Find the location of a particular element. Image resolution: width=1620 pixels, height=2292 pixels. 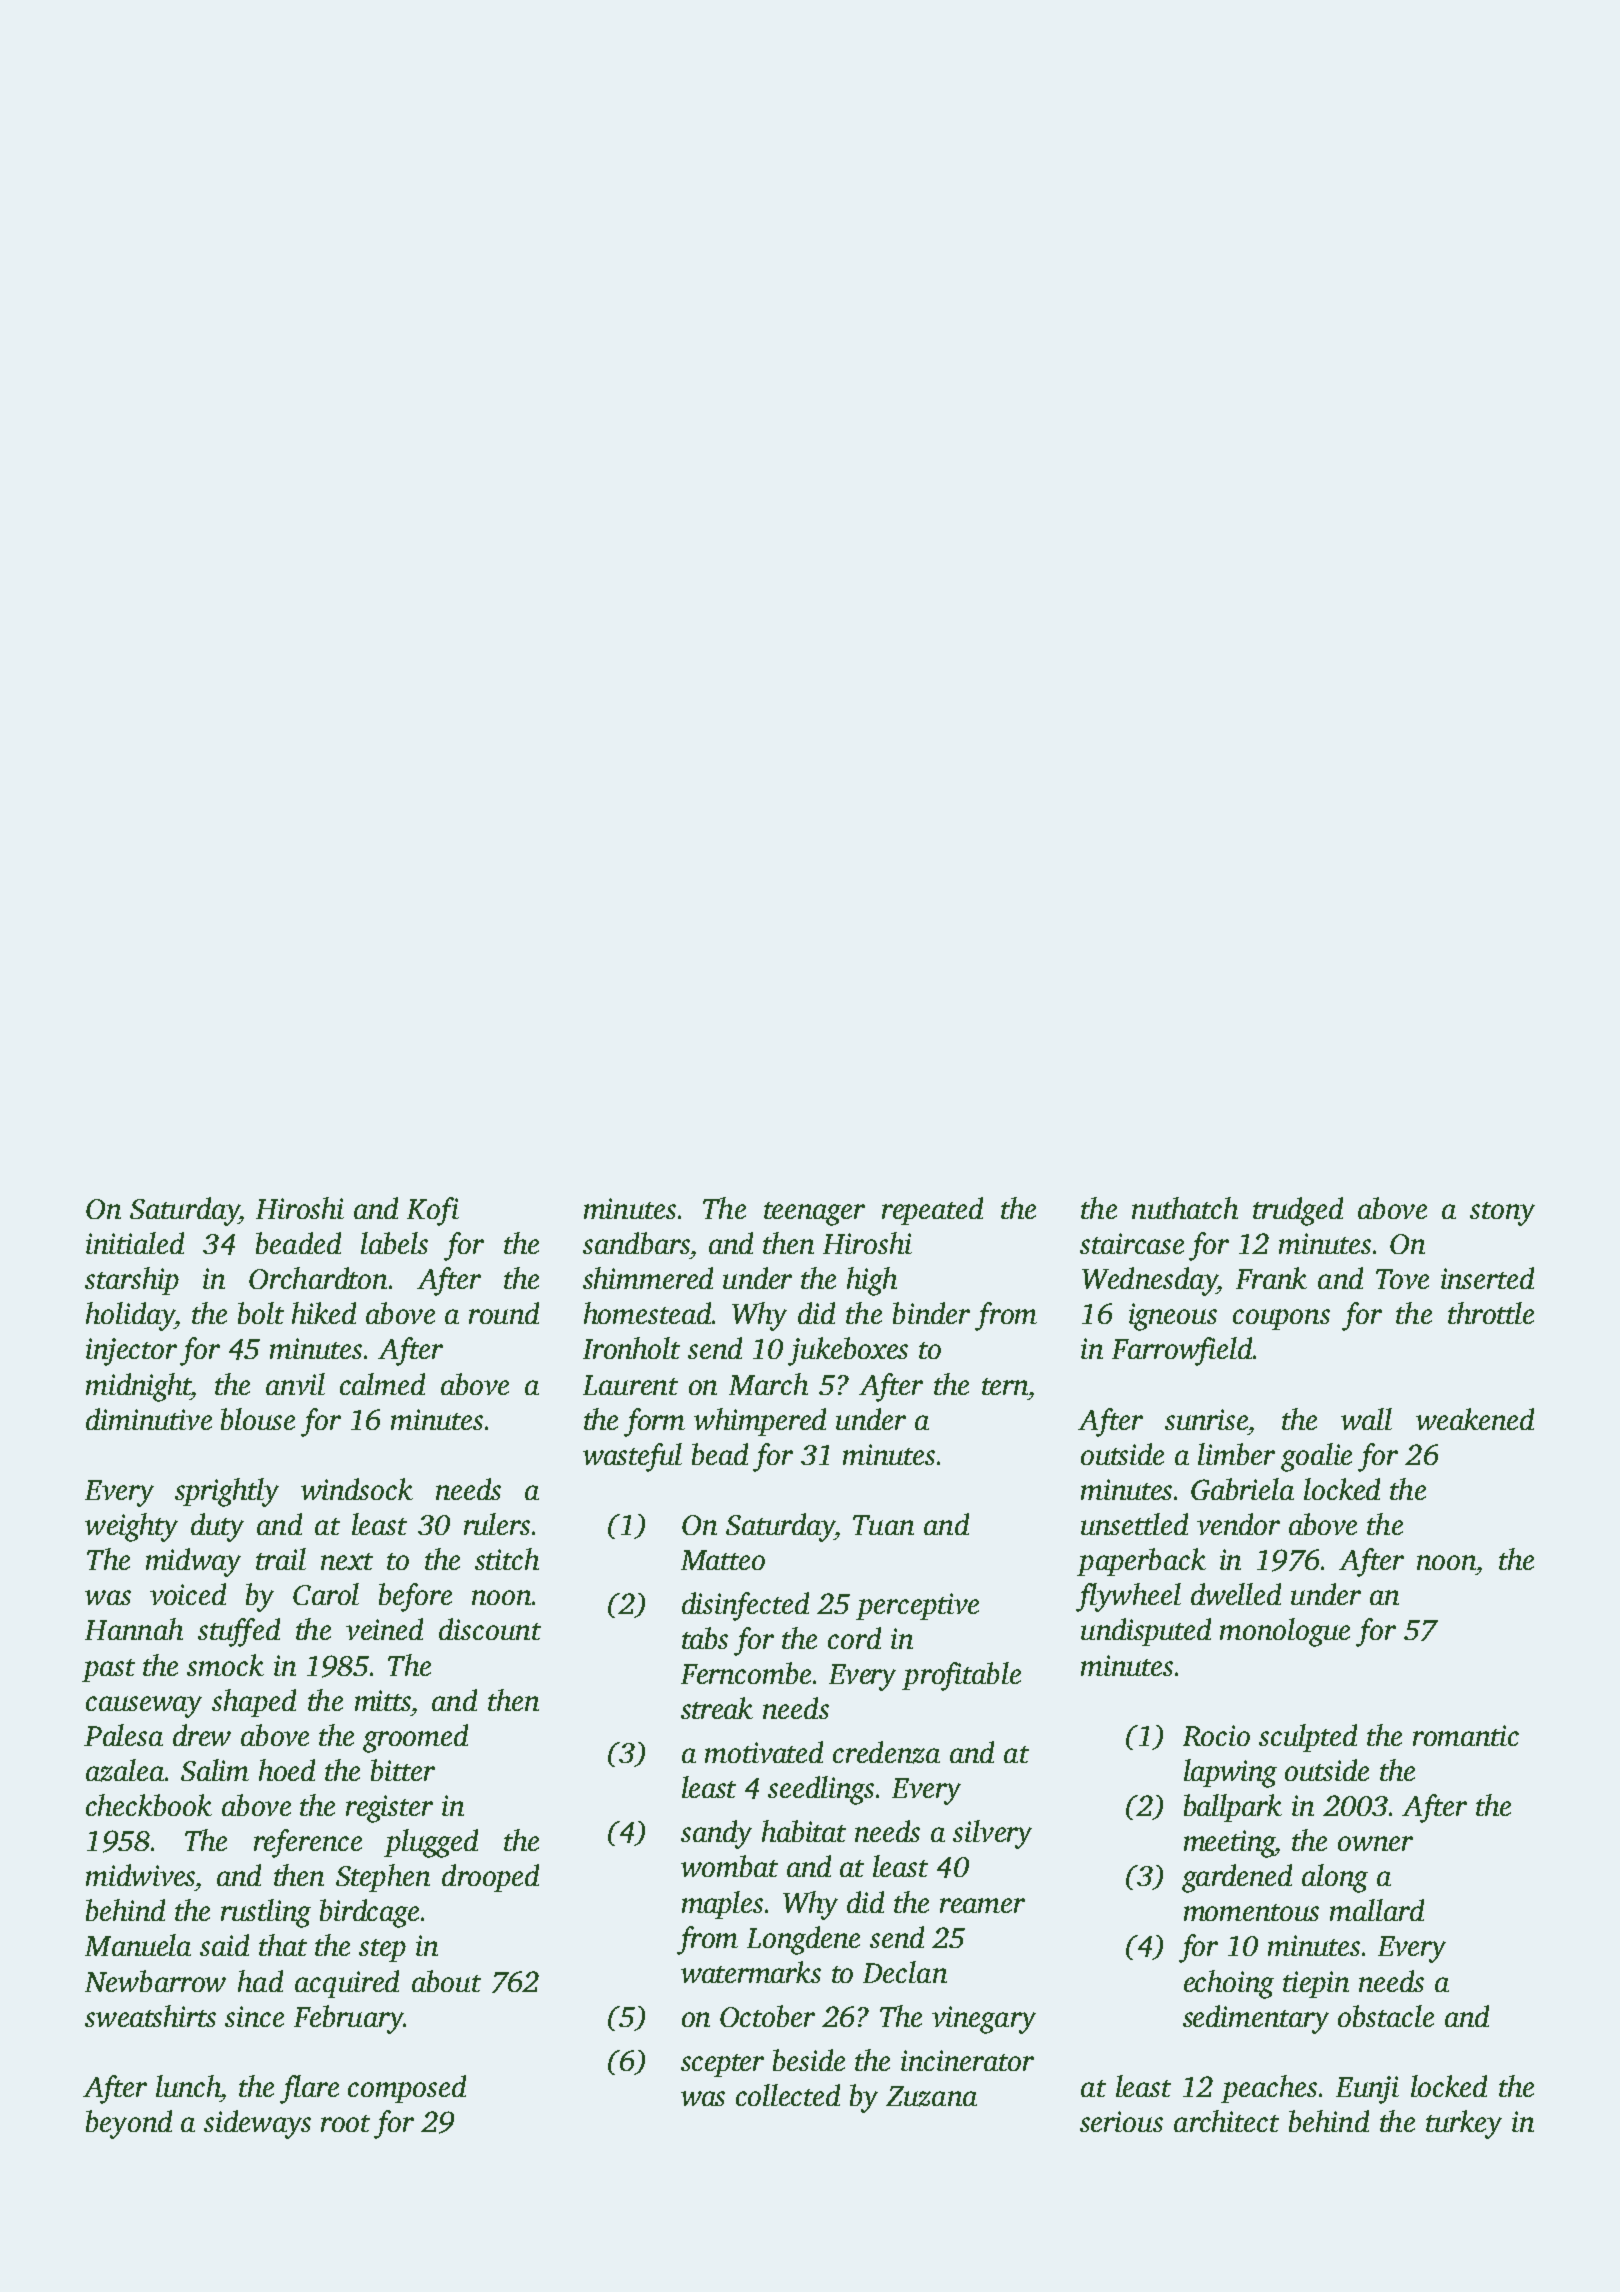

incinerator is located at coordinates (967, 2060).
